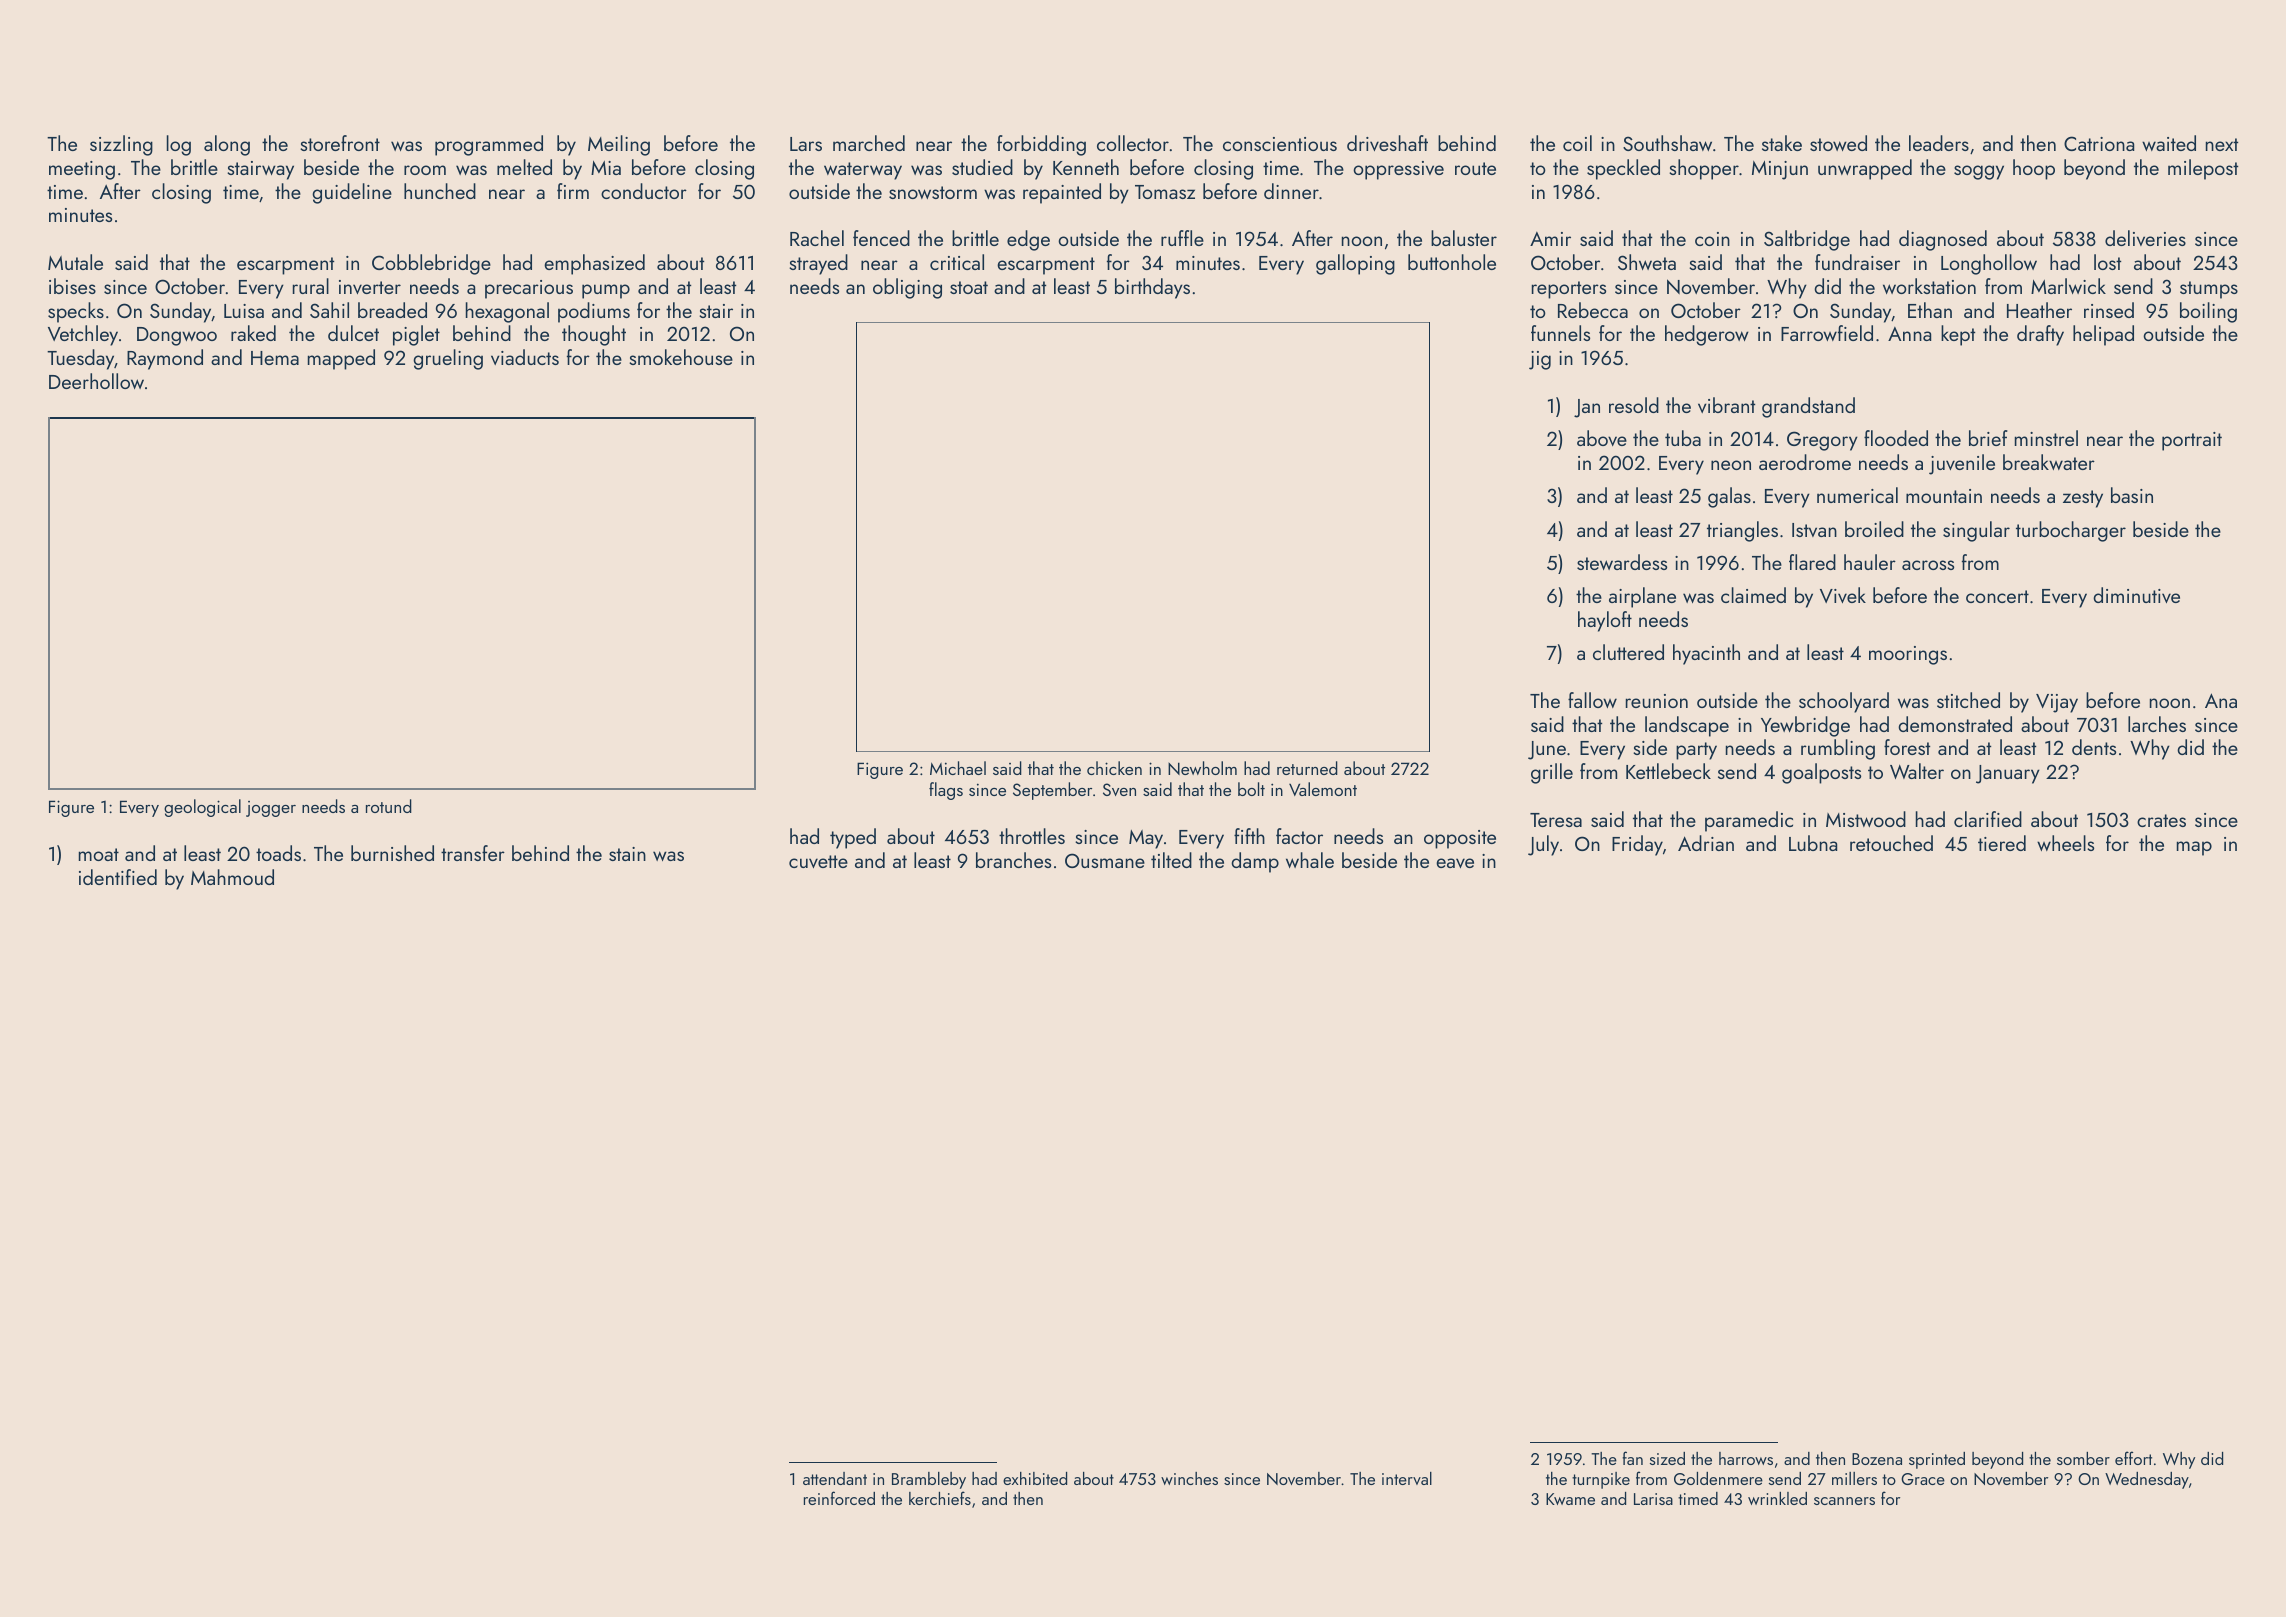  What do you see at coordinates (202, 808) in the screenshot?
I see `geological` at bounding box center [202, 808].
